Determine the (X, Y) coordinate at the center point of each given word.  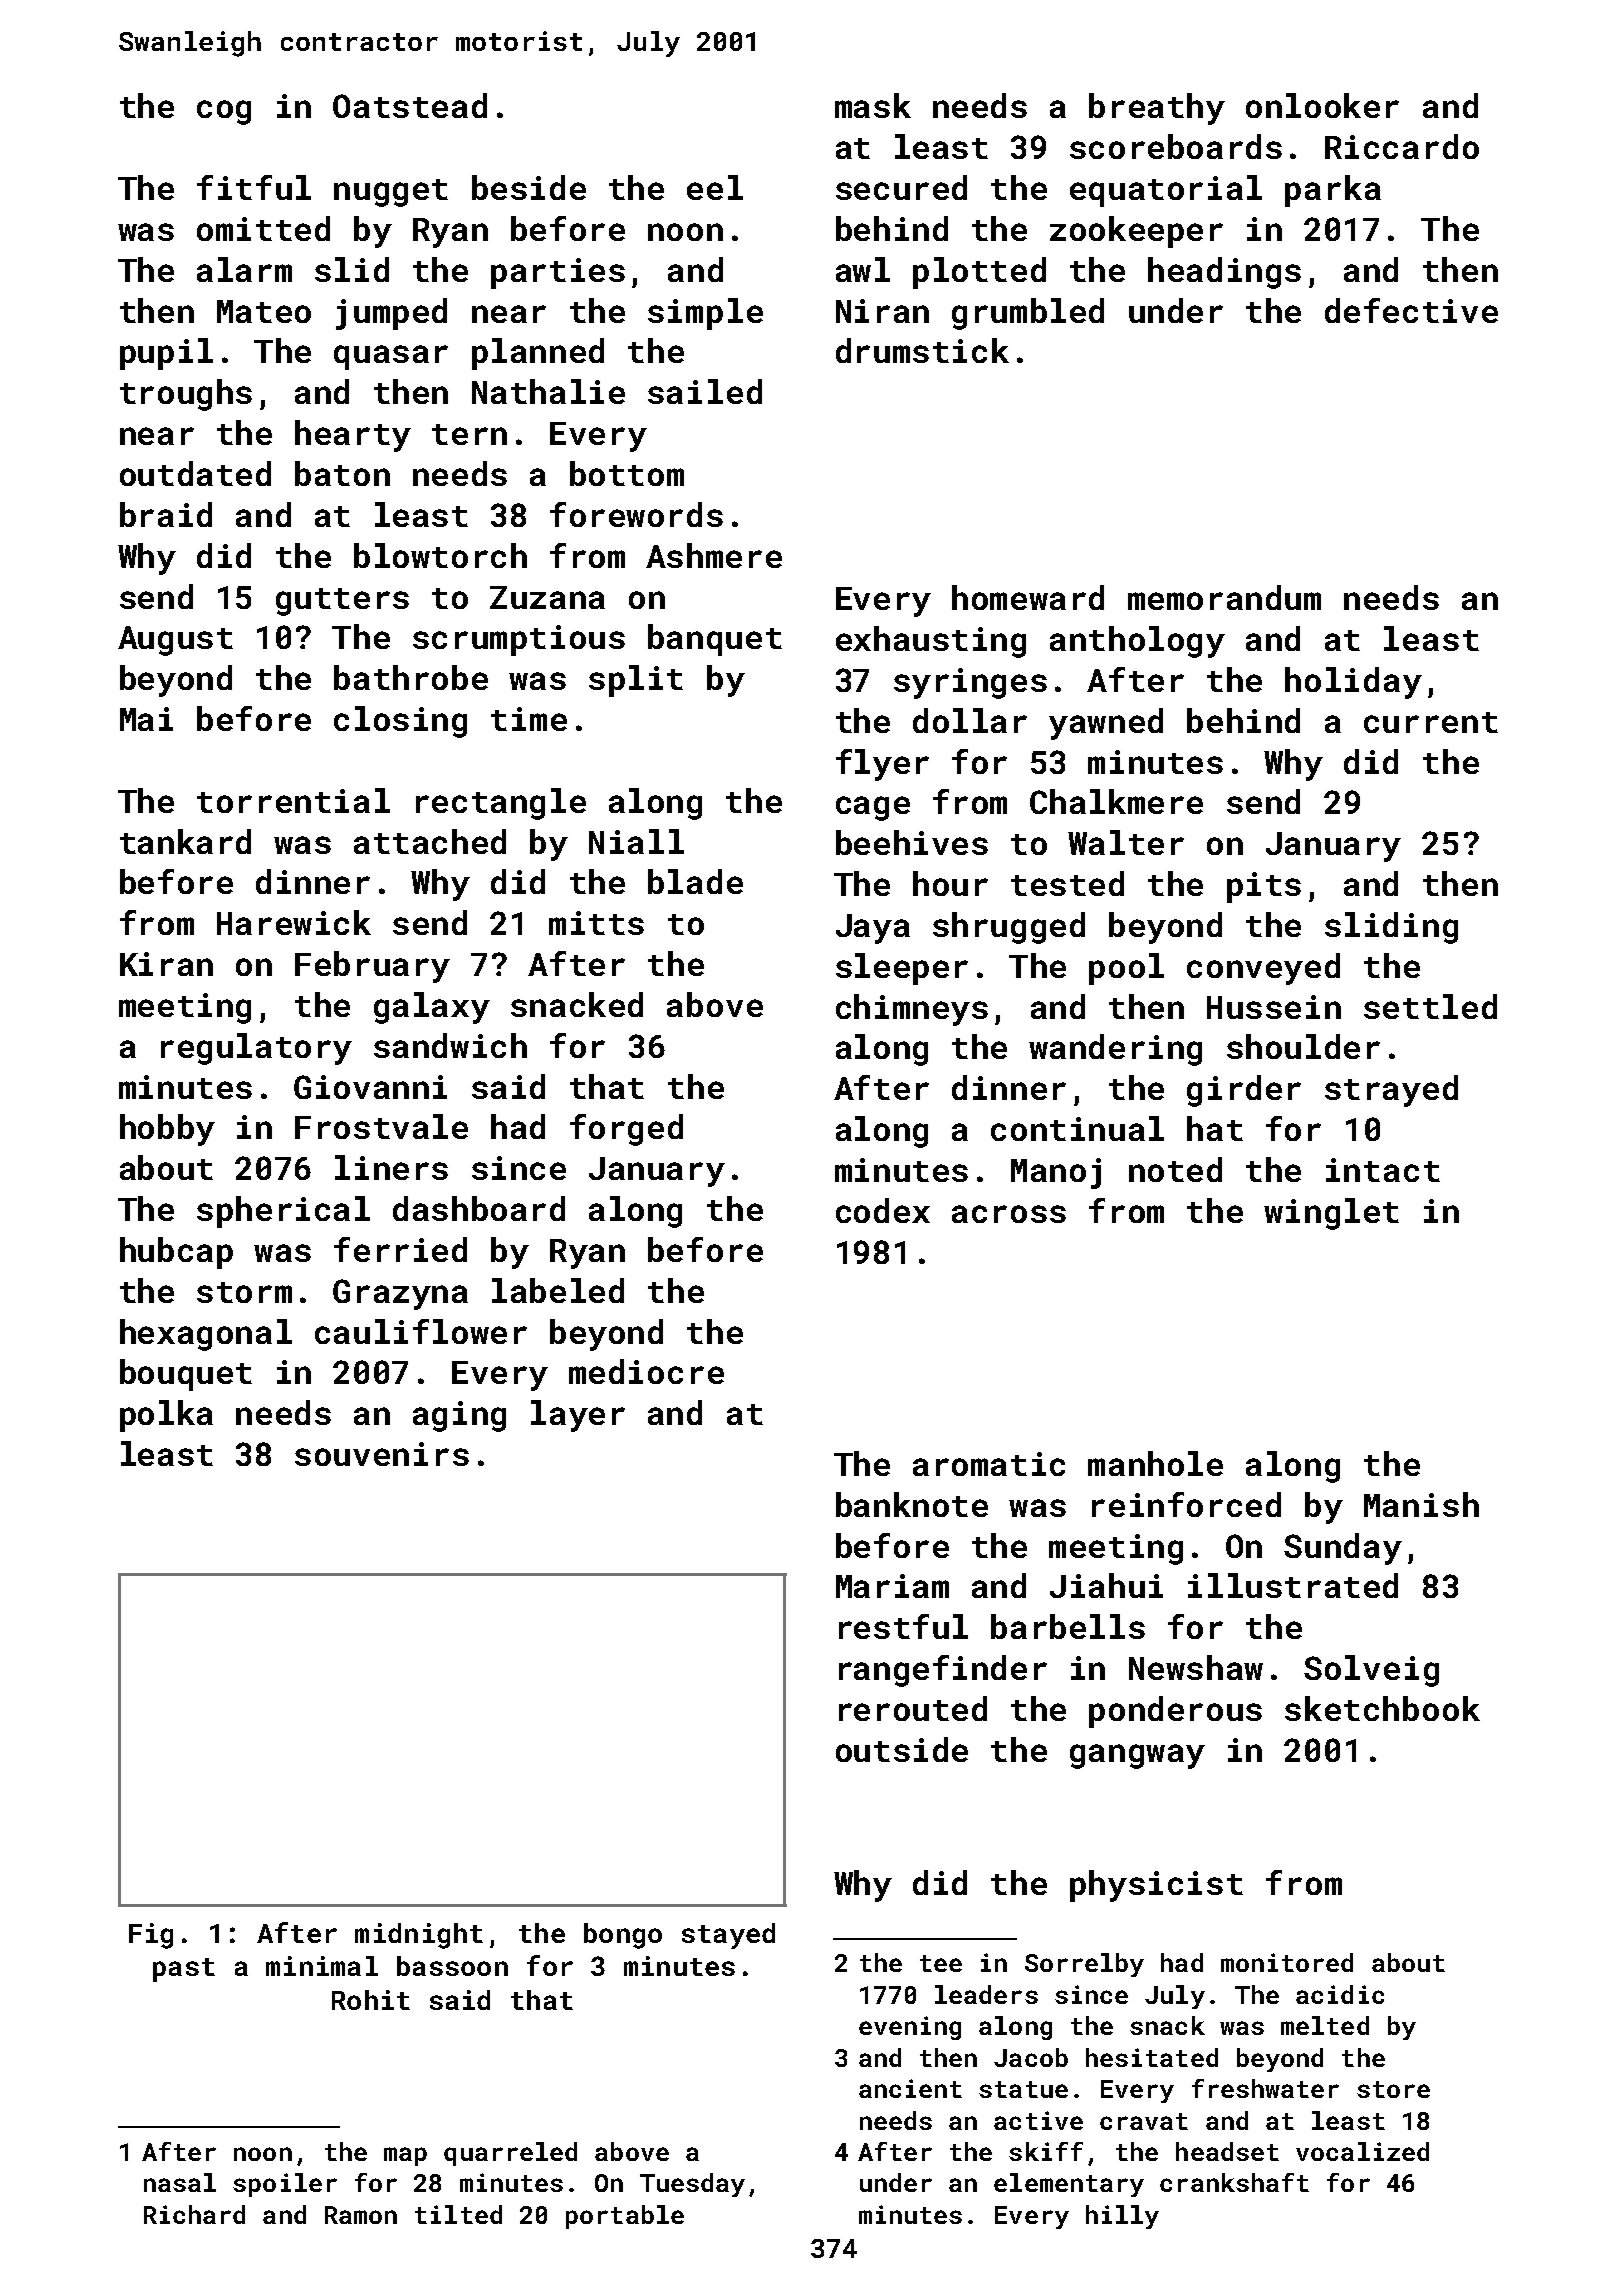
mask (873, 105)
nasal (180, 2182)
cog (224, 112)
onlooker (1322, 105)
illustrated (1293, 1585)
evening (910, 2028)
